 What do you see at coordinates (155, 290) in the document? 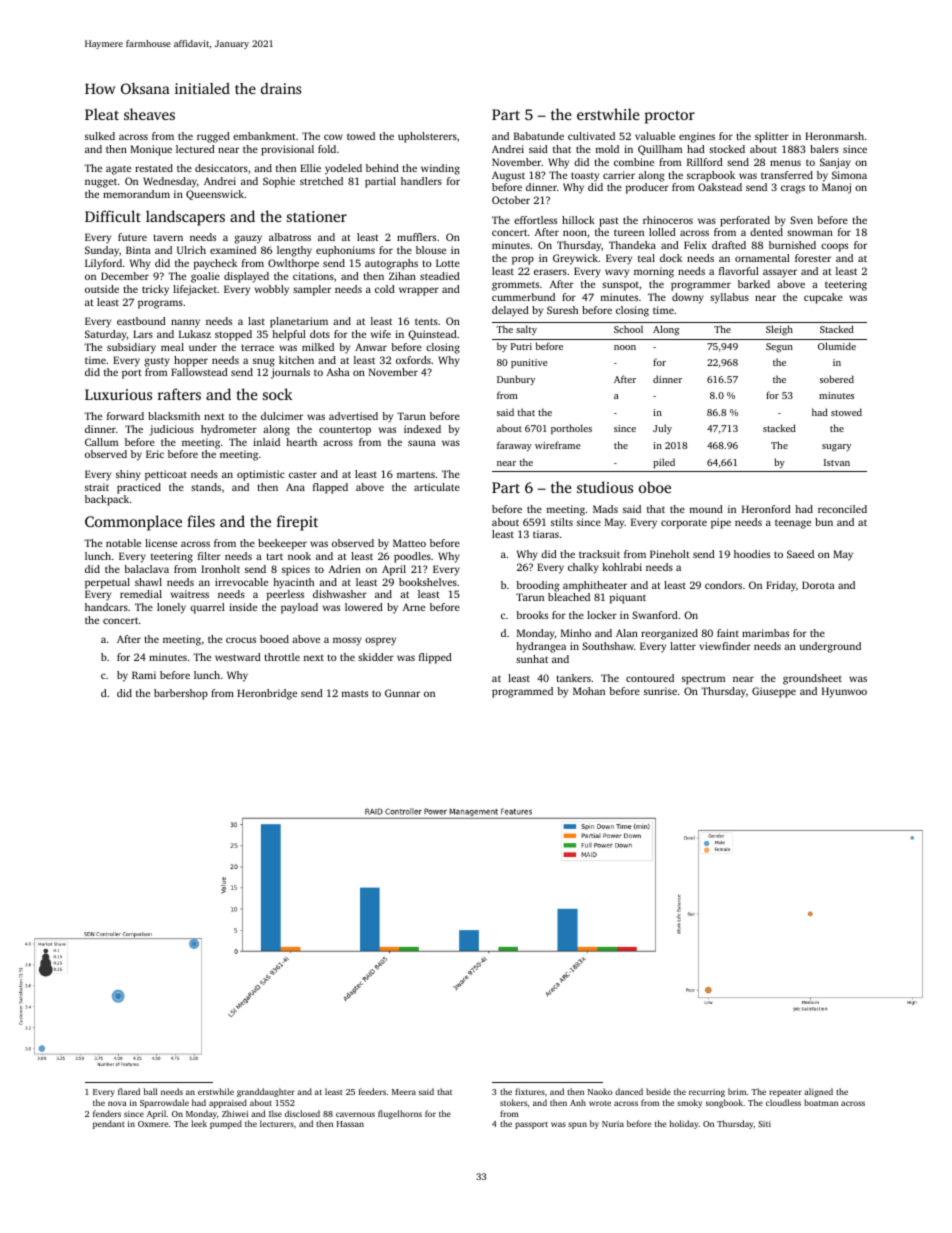
I see `tricky` at bounding box center [155, 290].
